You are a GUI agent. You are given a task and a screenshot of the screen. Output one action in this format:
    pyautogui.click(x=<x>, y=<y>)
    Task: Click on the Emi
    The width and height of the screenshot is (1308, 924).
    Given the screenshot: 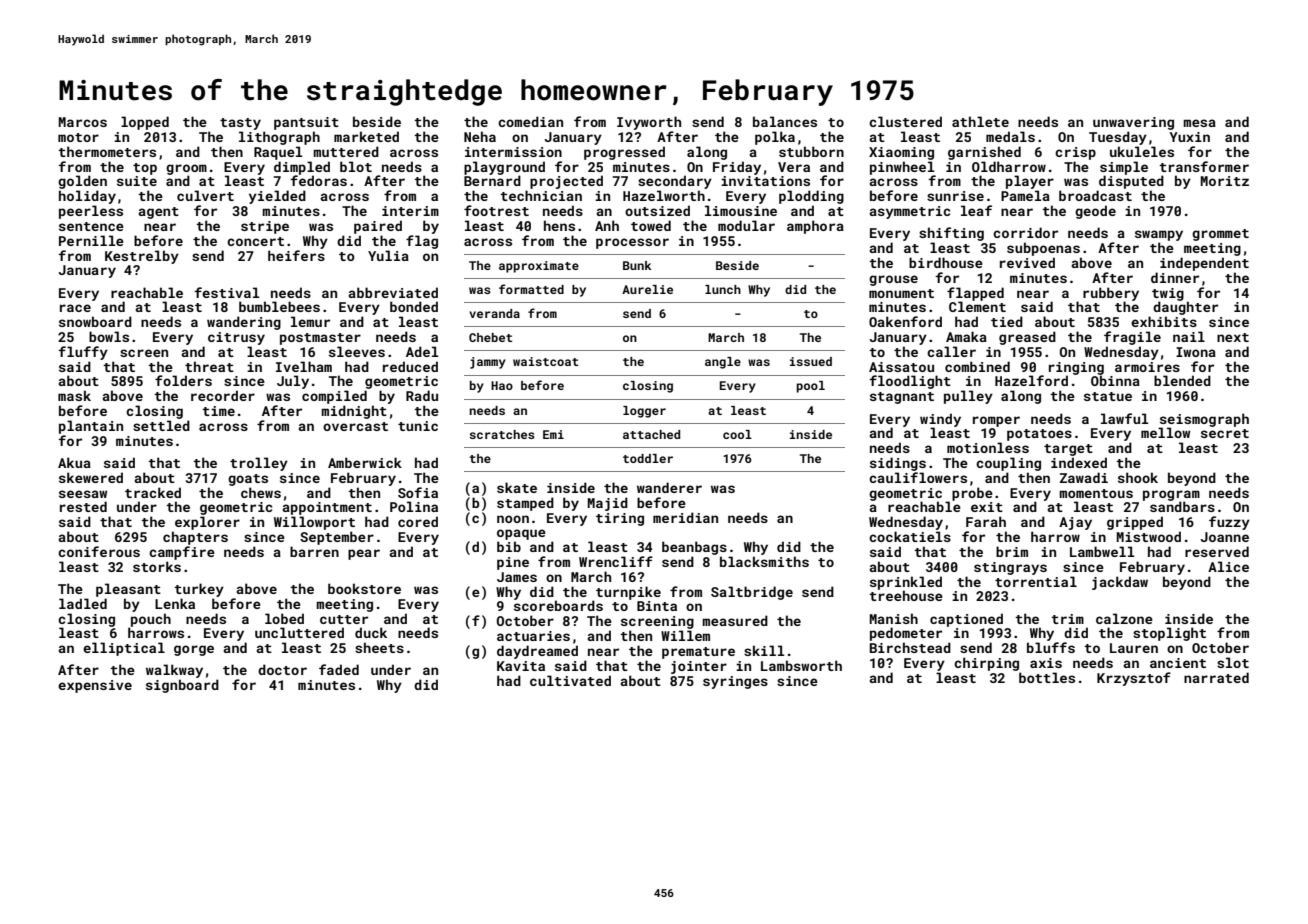 What is the action you would take?
    pyautogui.click(x=553, y=434)
